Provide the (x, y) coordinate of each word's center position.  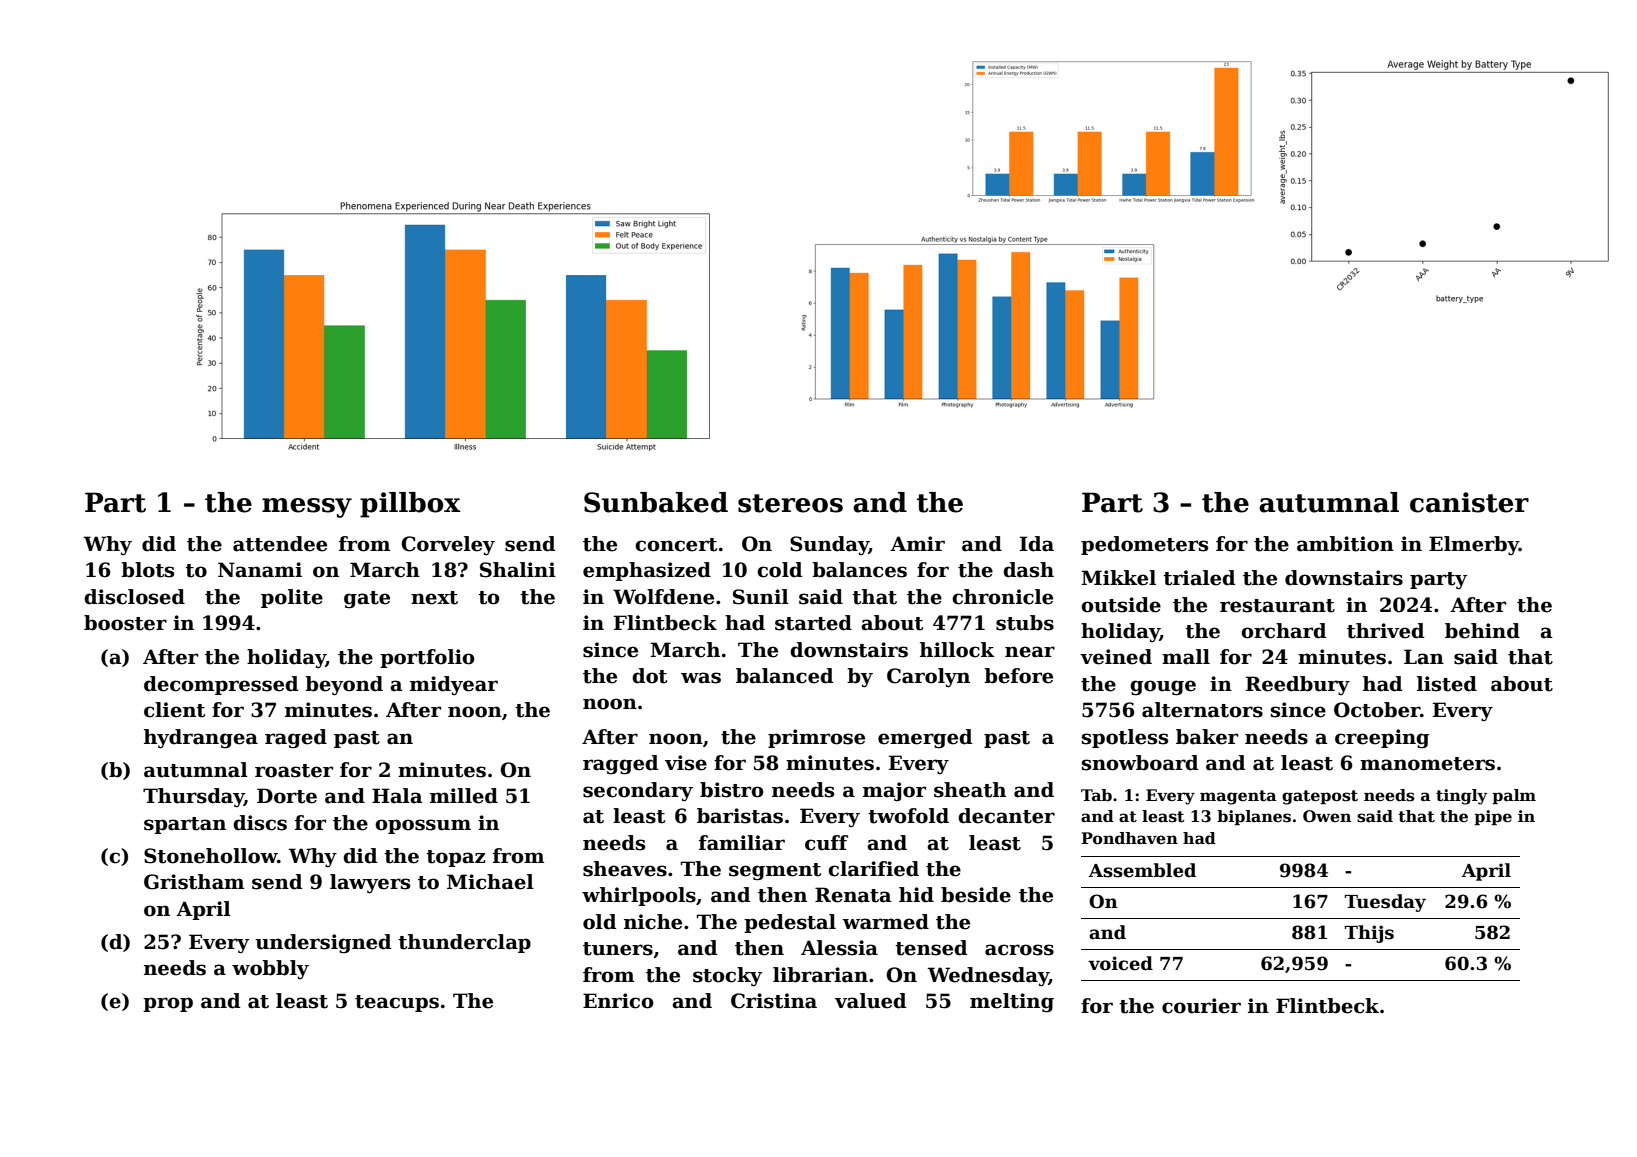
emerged (925, 738)
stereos (790, 503)
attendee (280, 544)
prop (168, 1004)
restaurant (1277, 606)
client (174, 710)
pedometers (1144, 545)
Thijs (1369, 934)
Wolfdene (663, 597)
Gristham (194, 882)
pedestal (790, 923)
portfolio (427, 658)
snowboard (1140, 763)
